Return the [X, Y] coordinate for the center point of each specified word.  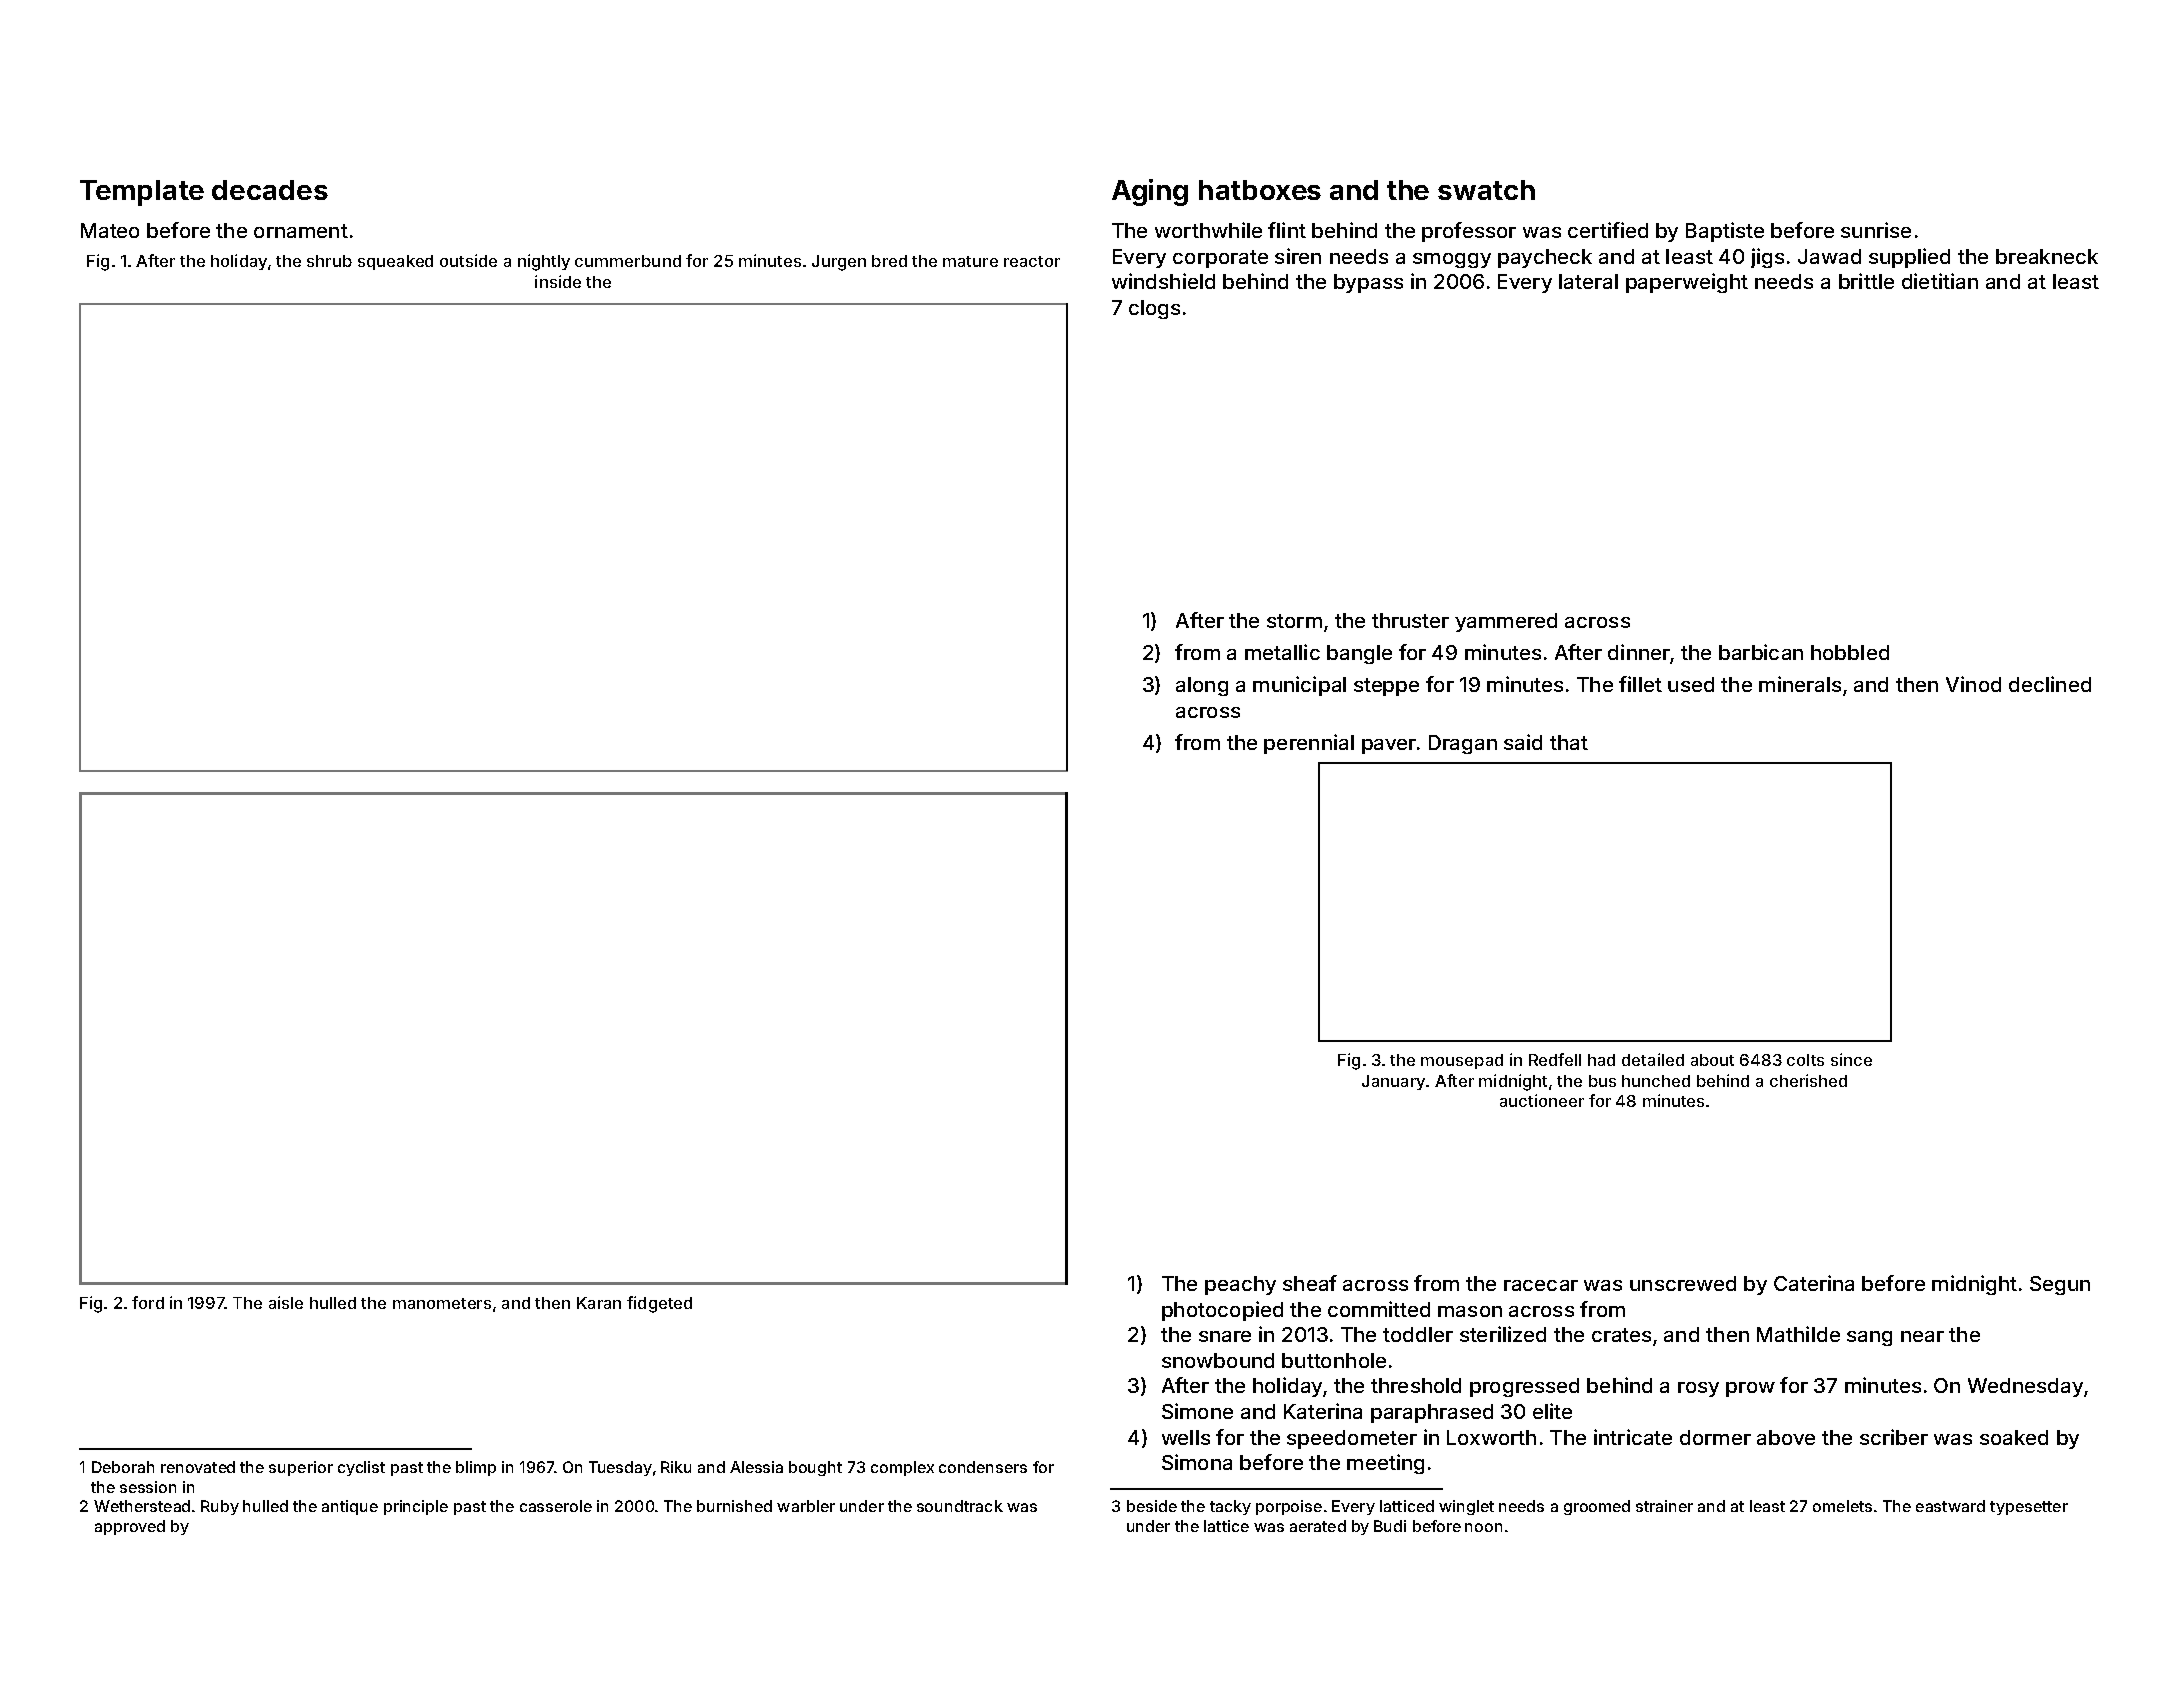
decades [270, 190]
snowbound [1218, 1360]
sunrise [1876, 230]
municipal [1299, 686]
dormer [1715, 1437]
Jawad [1829, 256]
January [1393, 1082]
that [1569, 742]
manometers [442, 1303]
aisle [286, 1302]
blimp [476, 1468]
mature [970, 261]
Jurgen [839, 263]
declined [2050, 684]
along [1202, 686]
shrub [329, 261]
